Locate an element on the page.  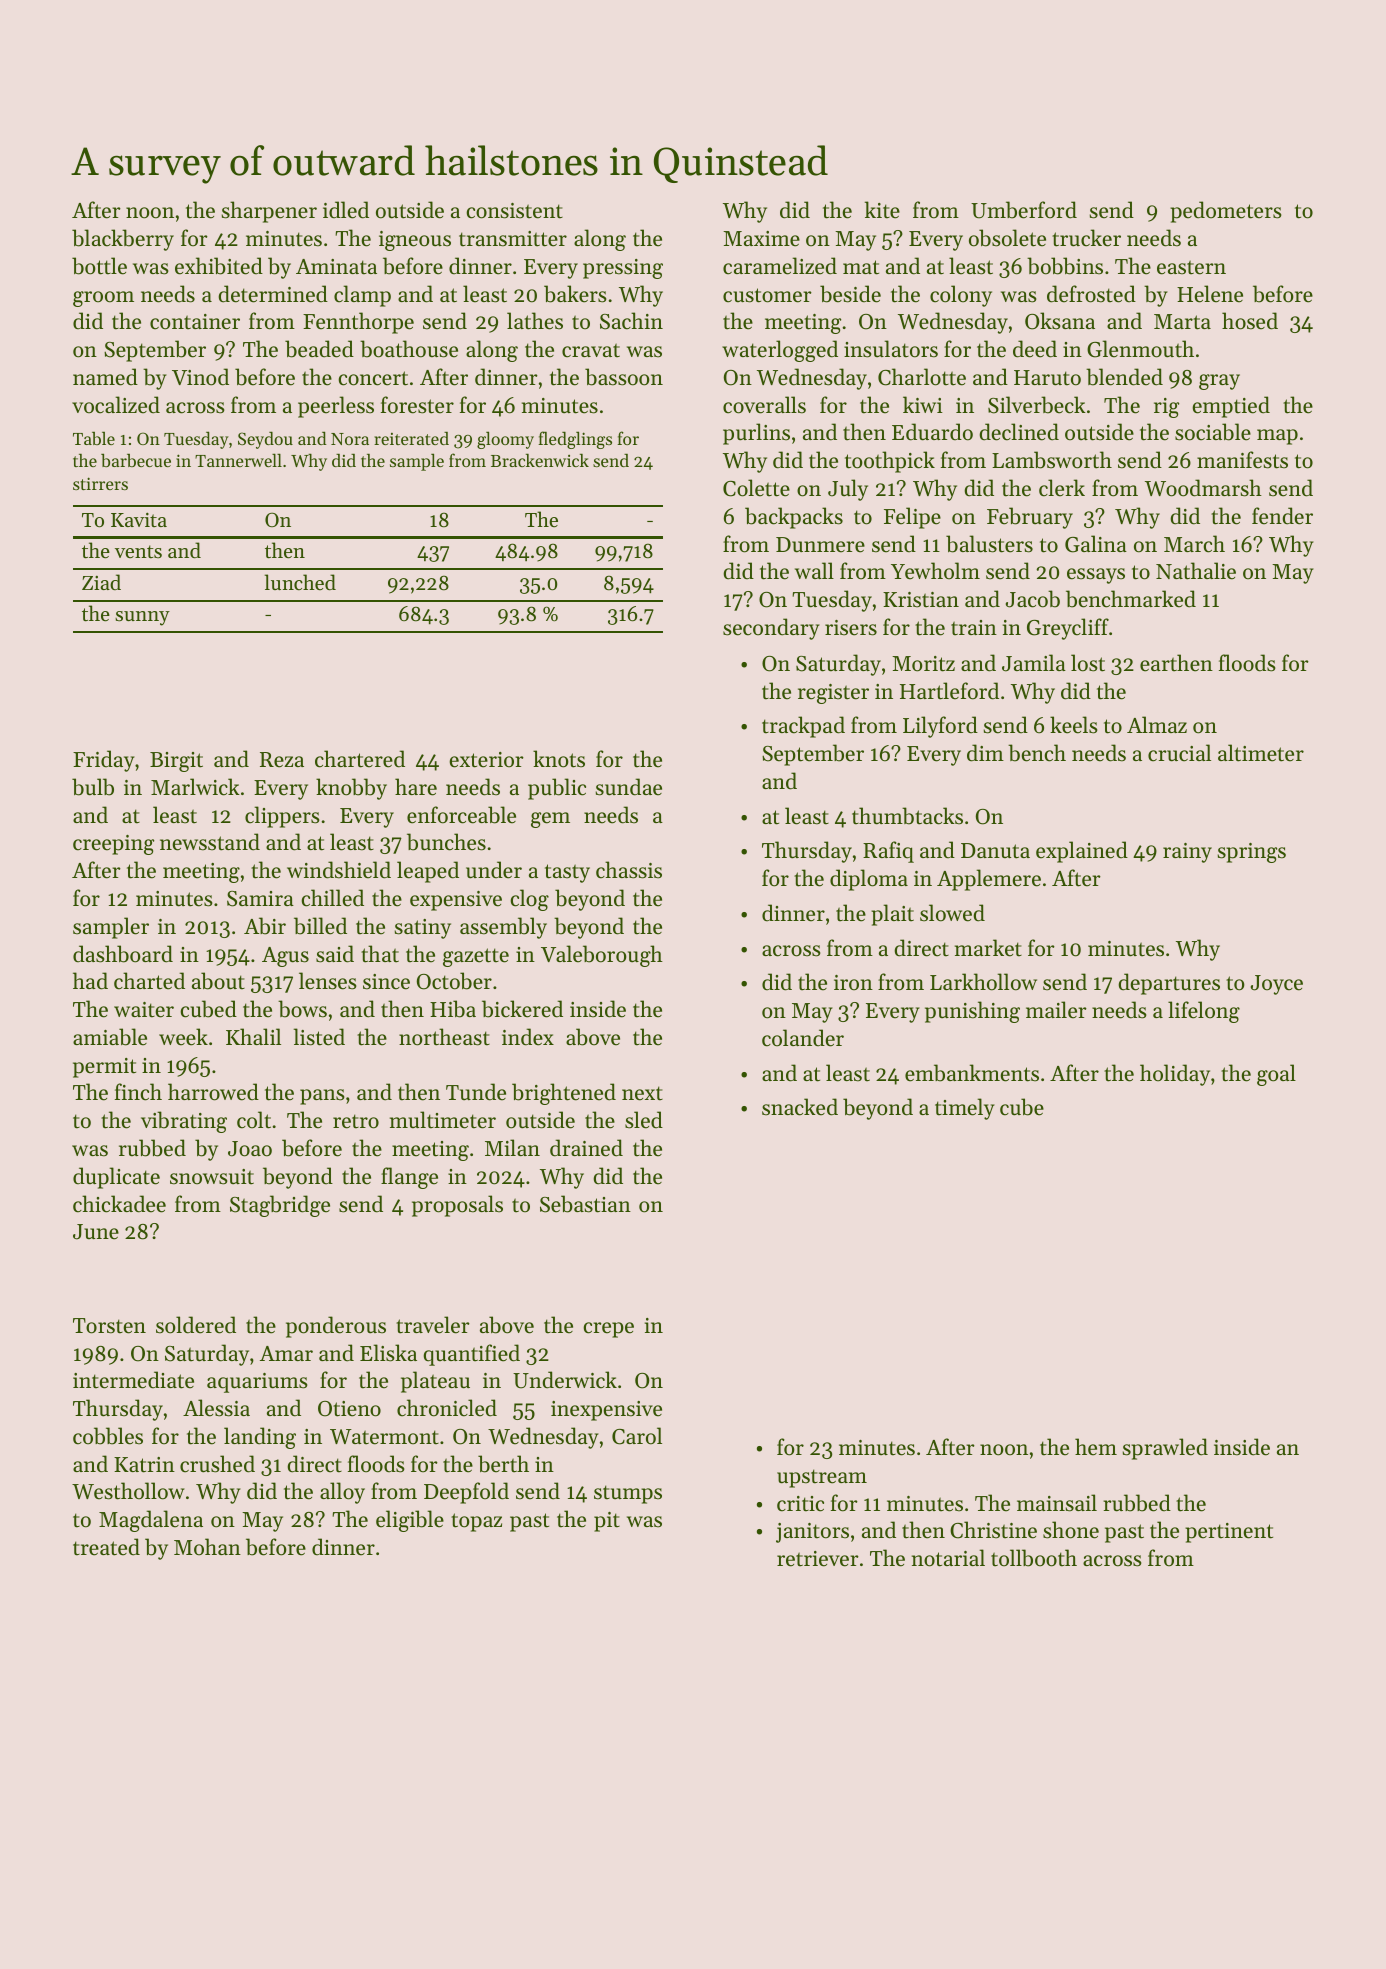
groom is located at coordinates (103, 299).
